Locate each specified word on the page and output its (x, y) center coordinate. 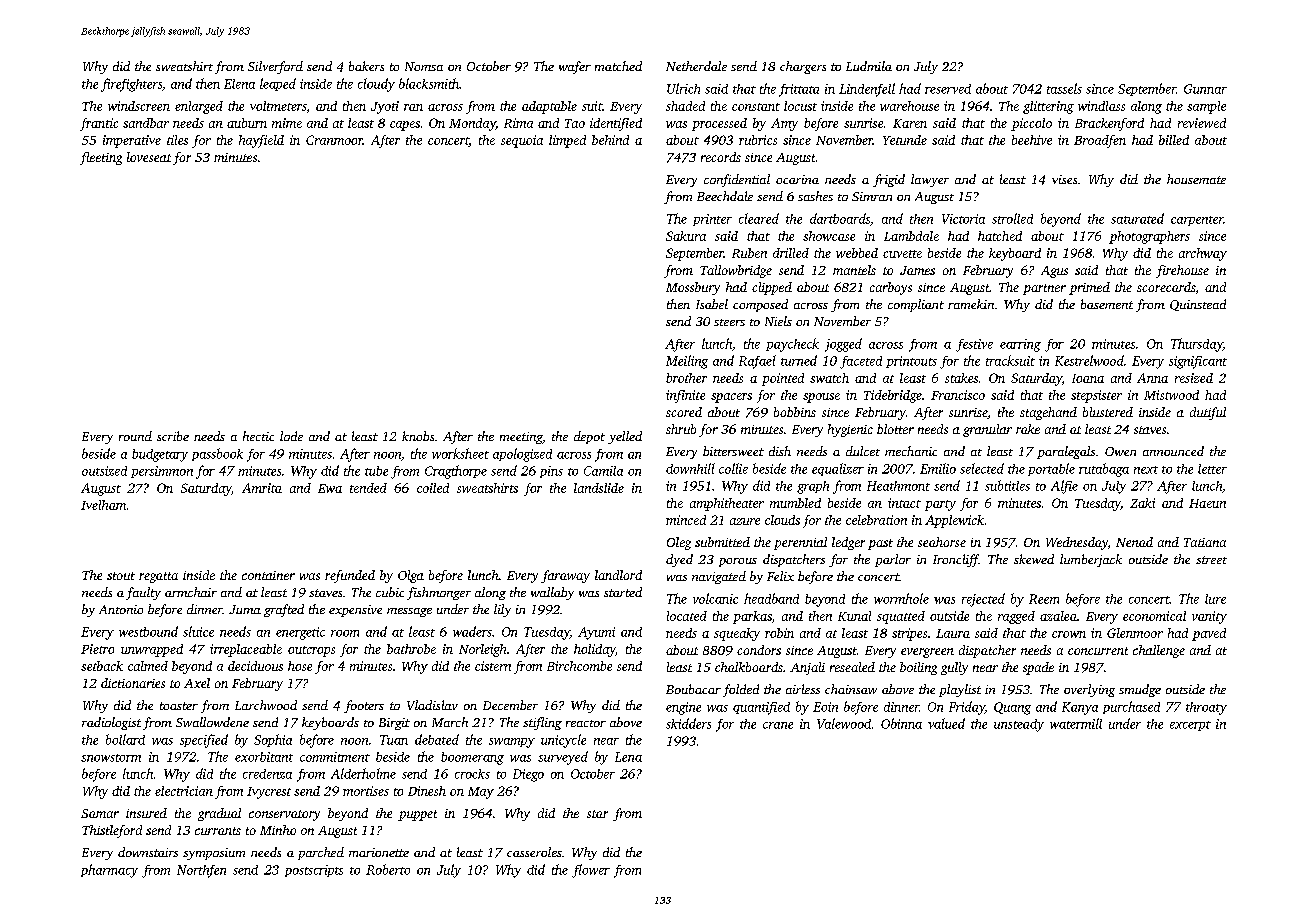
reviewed (1202, 123)
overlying (1089, 690)
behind (610, 140)
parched (321, 853)
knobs (418, 436)
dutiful (1208, 413)
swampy (512, 743)
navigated (719, 577)
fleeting (101, 158)
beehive (1032, 140)
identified (616, 124)
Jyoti (385, 107)
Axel (197, 683)
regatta (158, 577)
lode (291, 436)
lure (1215, 599)
